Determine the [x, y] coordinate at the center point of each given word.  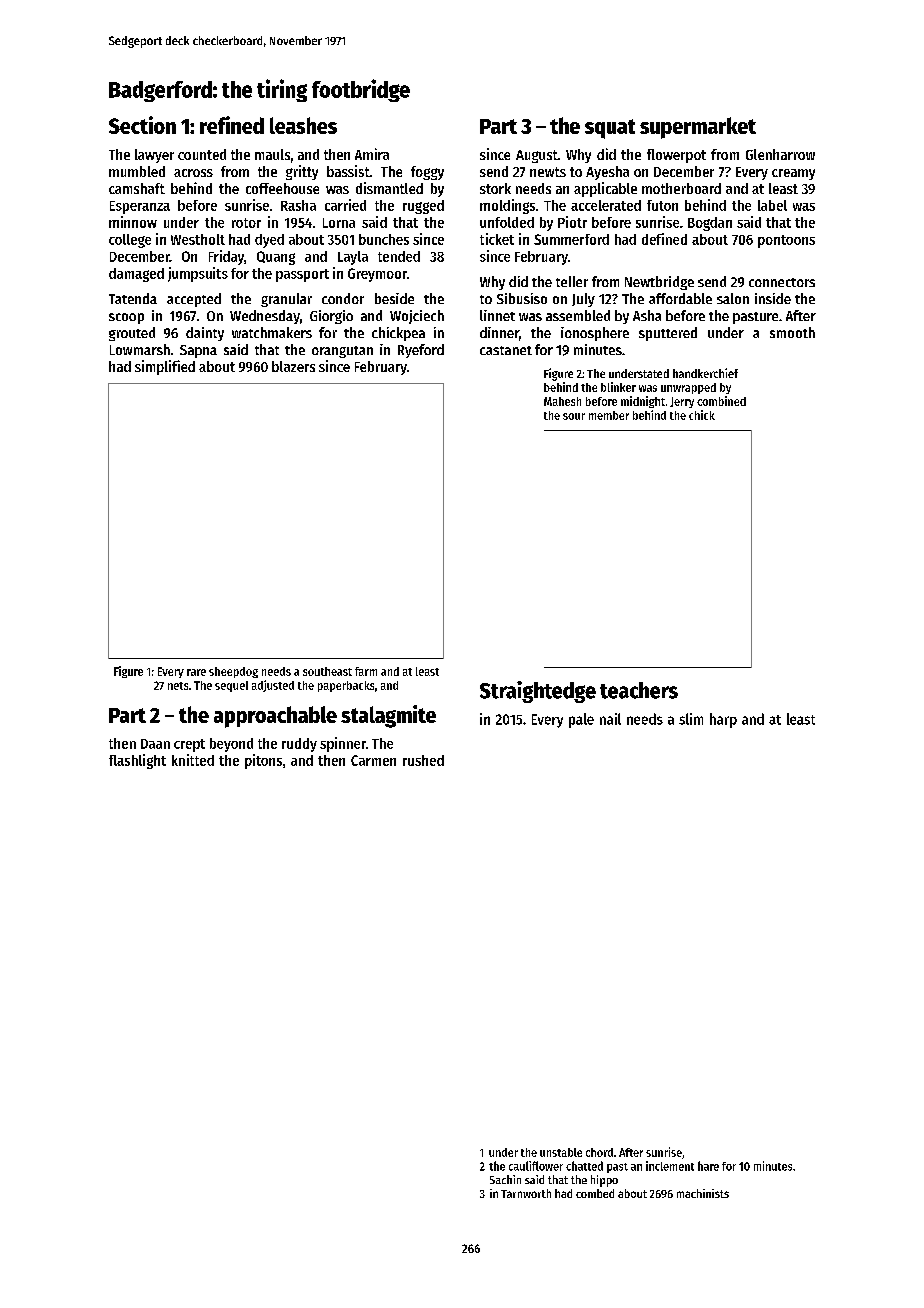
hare [708, 1166]
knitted [193, 760]
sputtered [668, 334]
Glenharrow [780, 154]
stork [495, 188]
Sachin [505, 1179]
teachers [639, 690]
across [193, 173]
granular [286, 300]
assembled [578, 315]
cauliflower [536, 1166]
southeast [327, 671]
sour [574, 416]
